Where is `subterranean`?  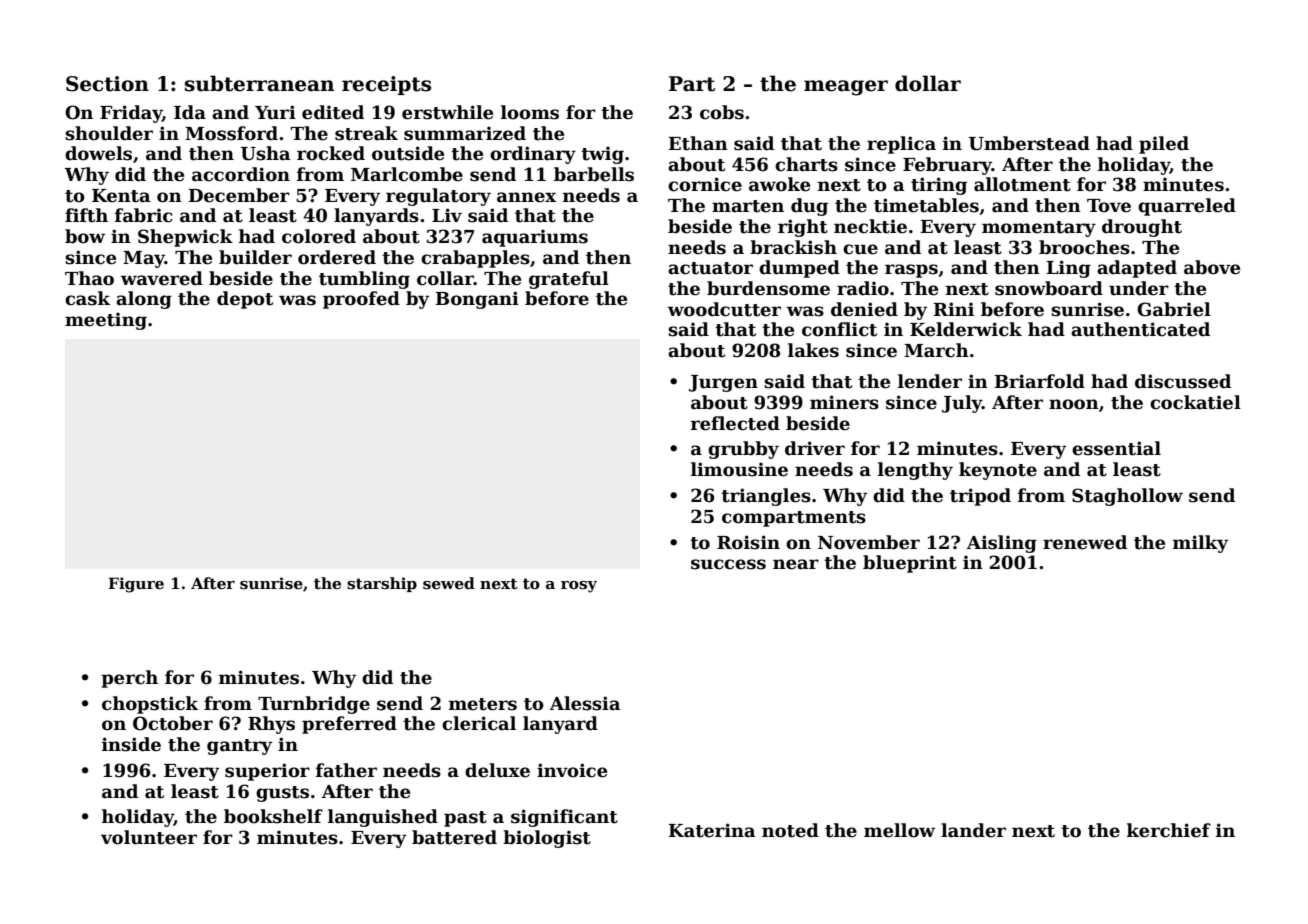 subterranean is located at coordinates (259, 83).
